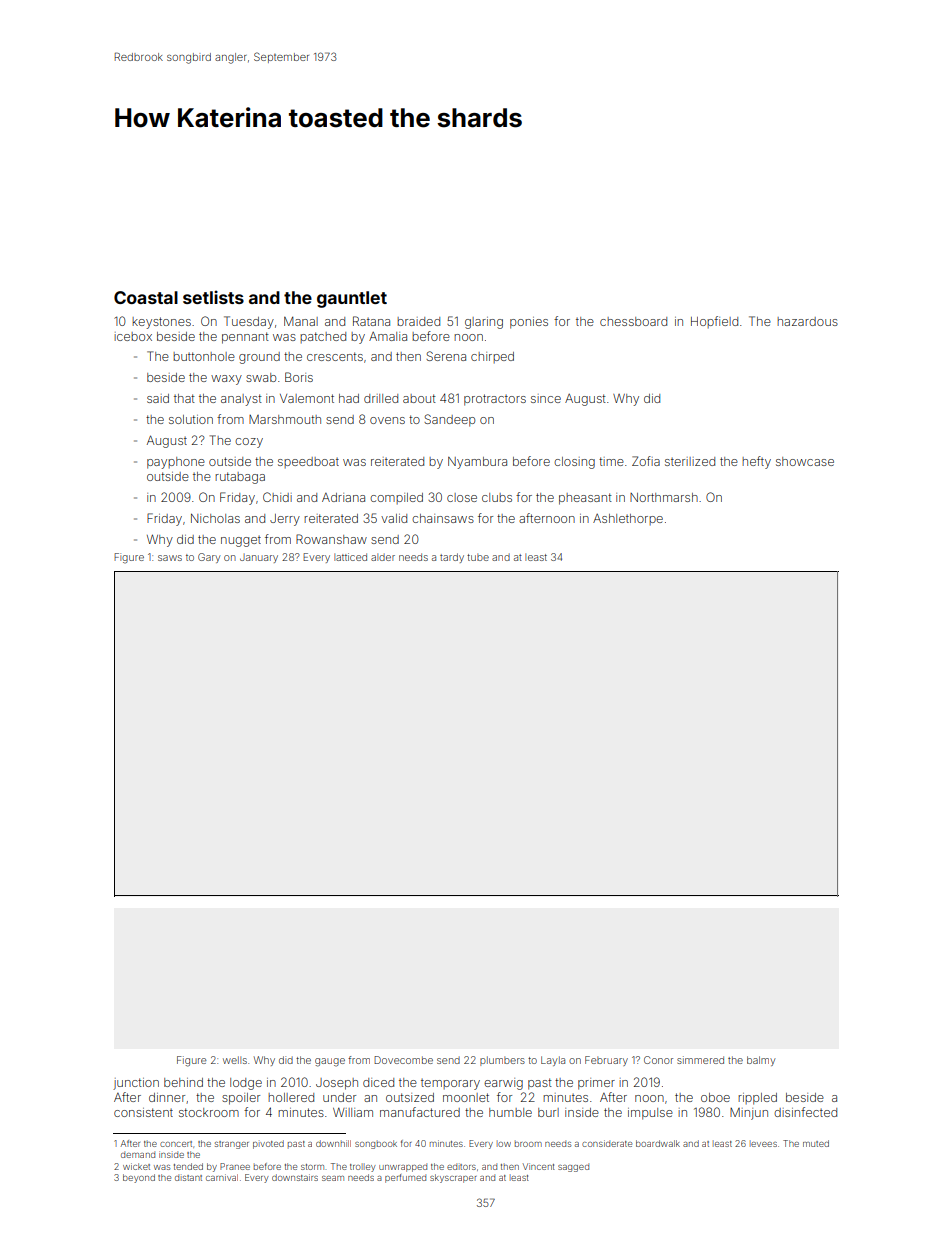 This screenshot has height=1233, width=952. What do you see at coordinates (352, 299) in the screenshot?
I see `gauntlet` at bounding box center [352, 299].
